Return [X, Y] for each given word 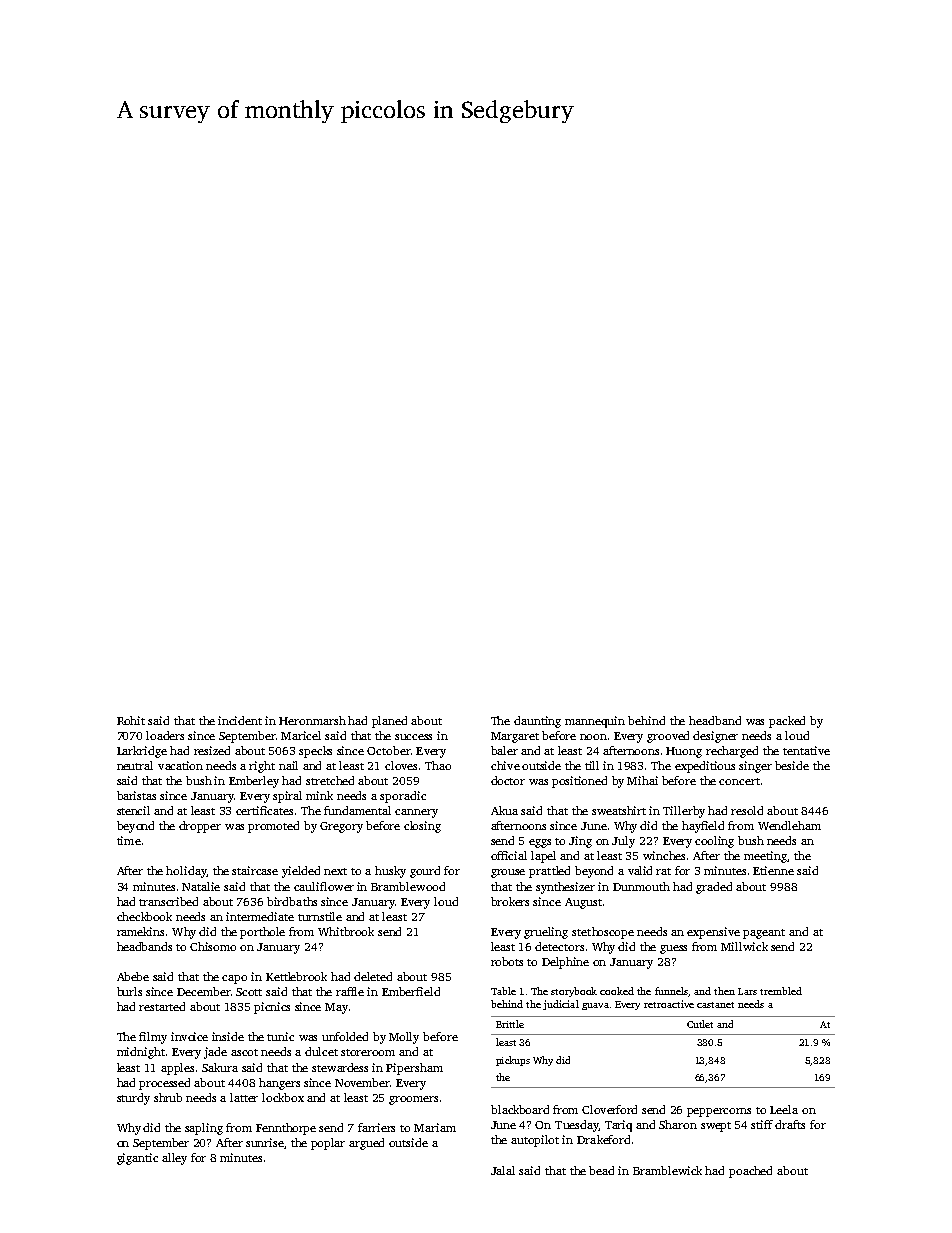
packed [787, 722]
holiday [186, 872]
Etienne [773, 870]
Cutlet [700, 1024]
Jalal [503, 1170]
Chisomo [213, 946]
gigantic [137, 1159]
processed [164, 1084]
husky [390, 872]
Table [503, 991]
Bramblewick [667, 1170]
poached [750, 1172]
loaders [165, 735]
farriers [376, 1127]
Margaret [515, 737]
